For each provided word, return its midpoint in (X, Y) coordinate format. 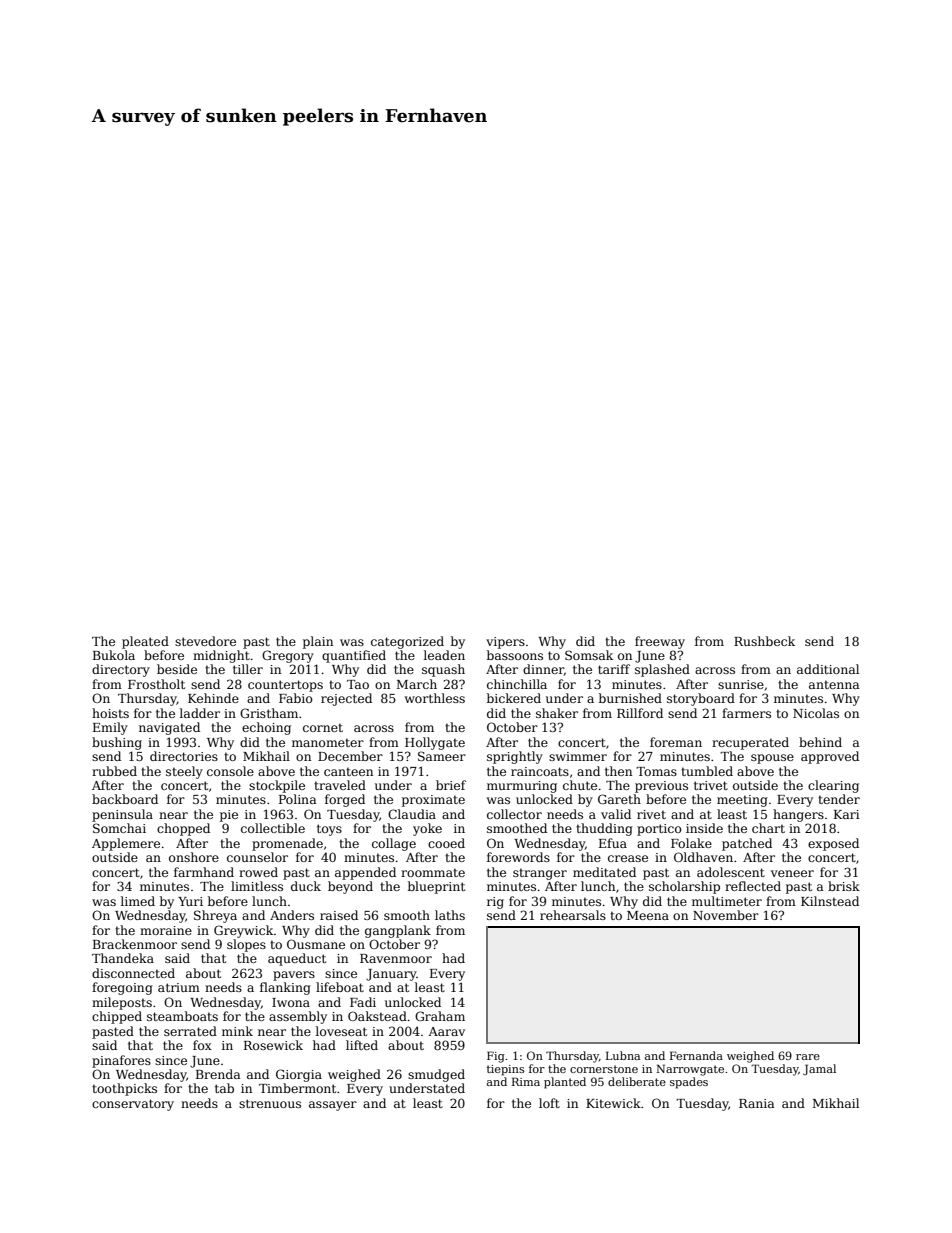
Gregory (288, 656)
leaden (444, 655)
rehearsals (573, 915)
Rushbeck (764, 641)
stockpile (277, 786)
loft (549, 1103)
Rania (757, 1103)
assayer (333, 1106)
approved (830, 757)
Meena (648, 915)
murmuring (522, 787)
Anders (292, 915)
